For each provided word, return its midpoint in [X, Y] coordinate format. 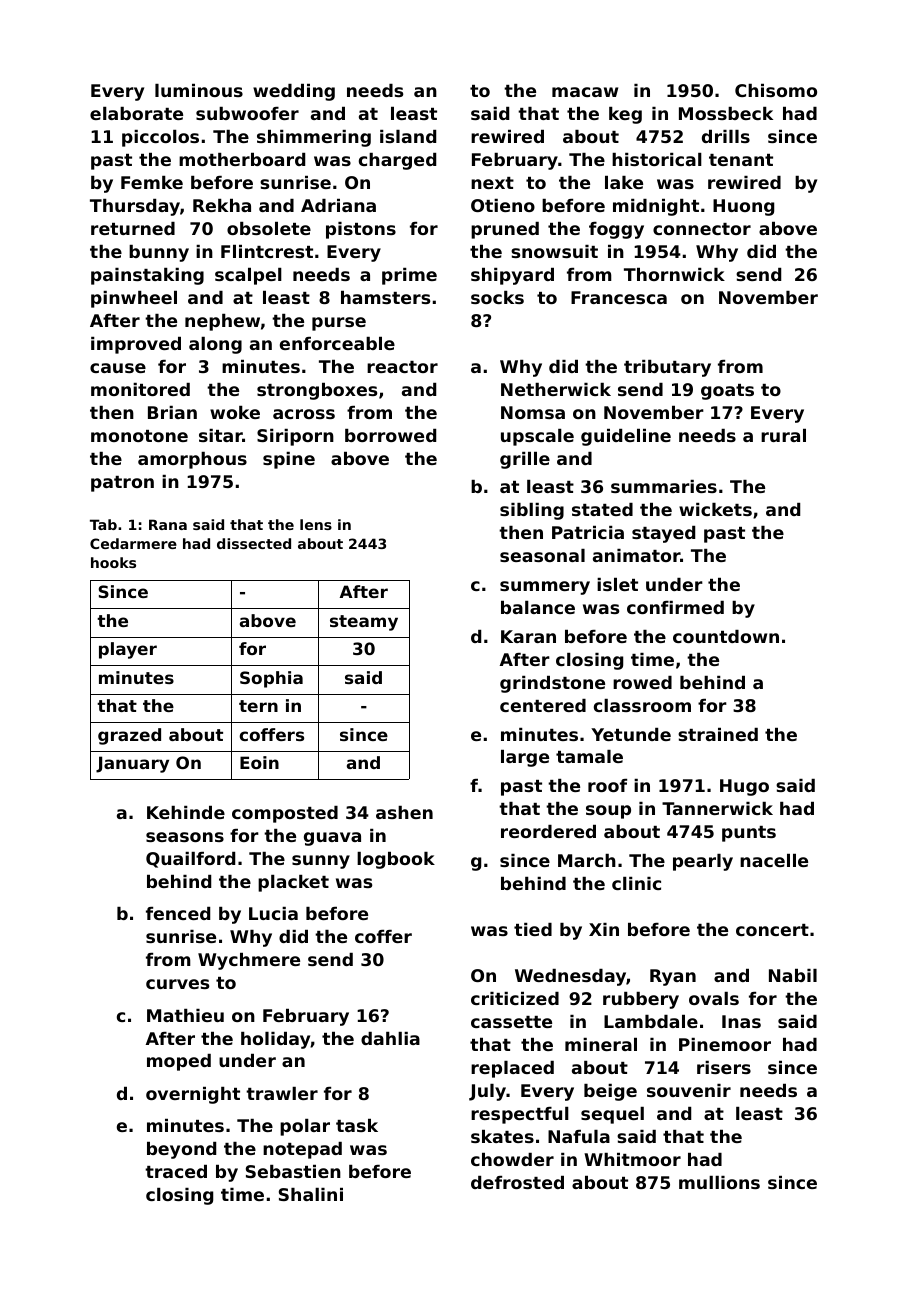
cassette [511, 1022]
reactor [402, 367]
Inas [741, 1021]
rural [783, 435]
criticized [515, 998]
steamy [364, 623]
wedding [294, 92]
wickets [715, 509]
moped [179, 1062]
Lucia [273, 913]
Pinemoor [725, 1044]
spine [289, 460]
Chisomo [776, 90]
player [128, 650]
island [408, 136]
